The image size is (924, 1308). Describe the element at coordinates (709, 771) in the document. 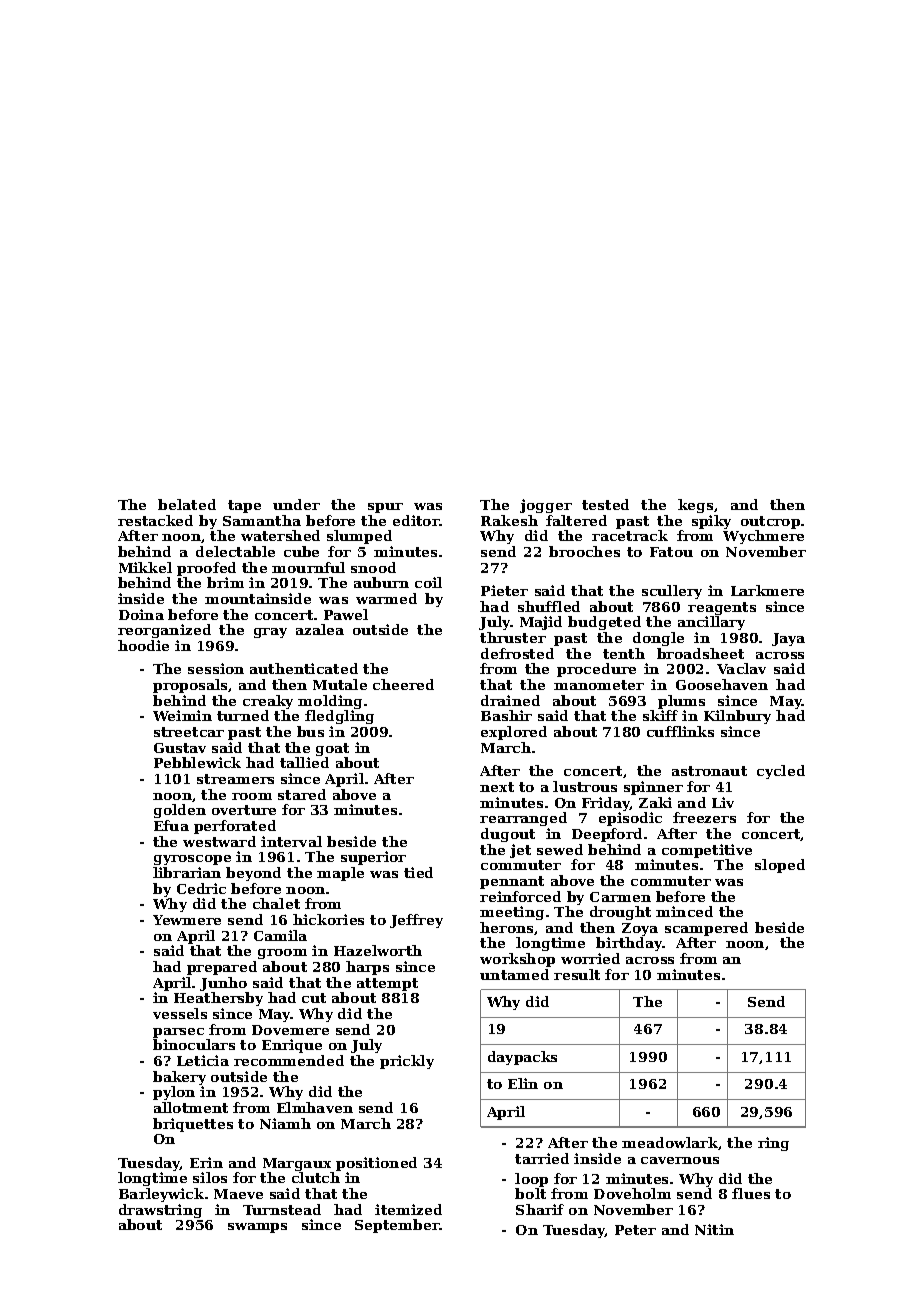

I see `astronaut` at that location.
